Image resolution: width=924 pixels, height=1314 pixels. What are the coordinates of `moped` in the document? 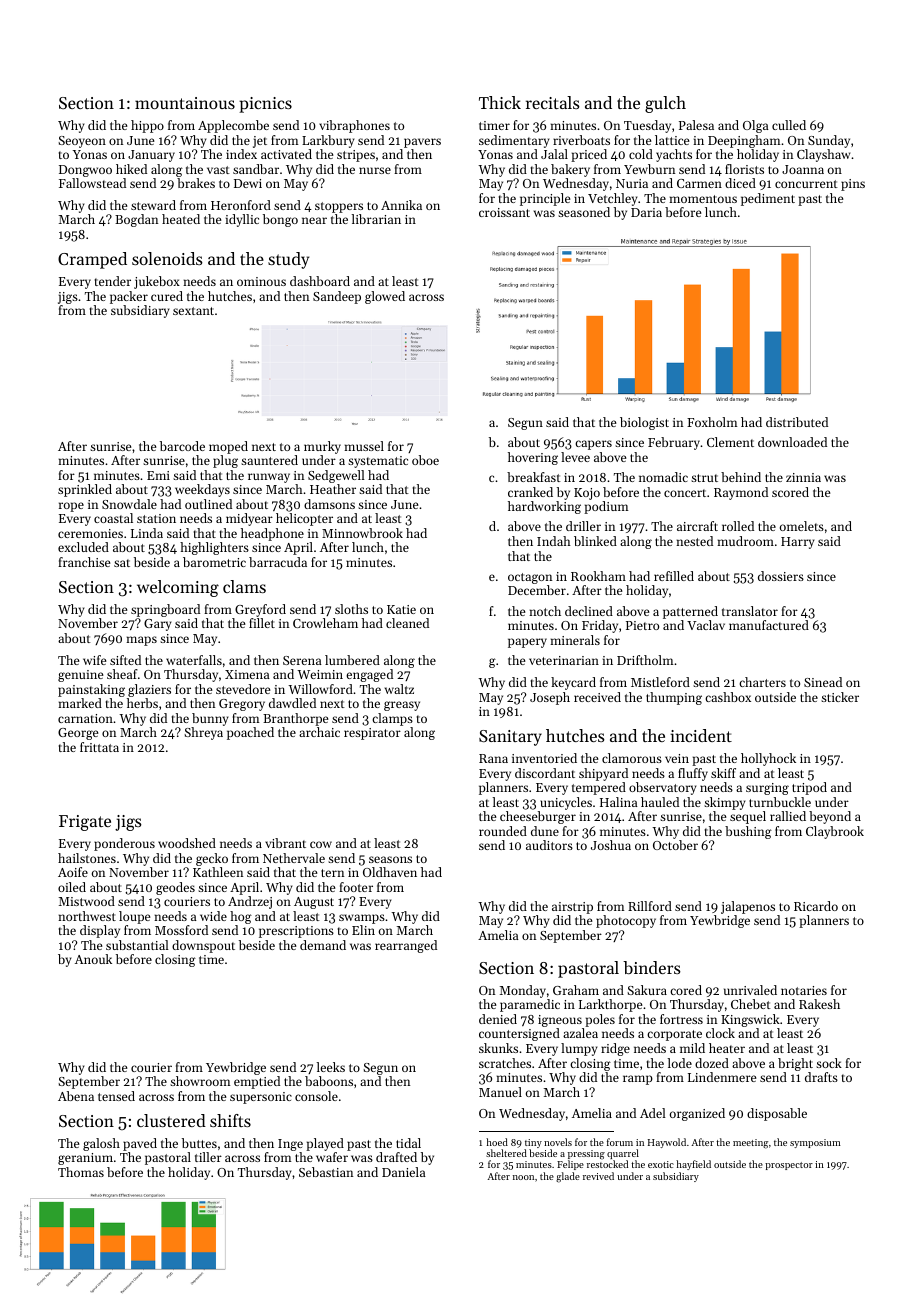 It's located at (228, 447).
